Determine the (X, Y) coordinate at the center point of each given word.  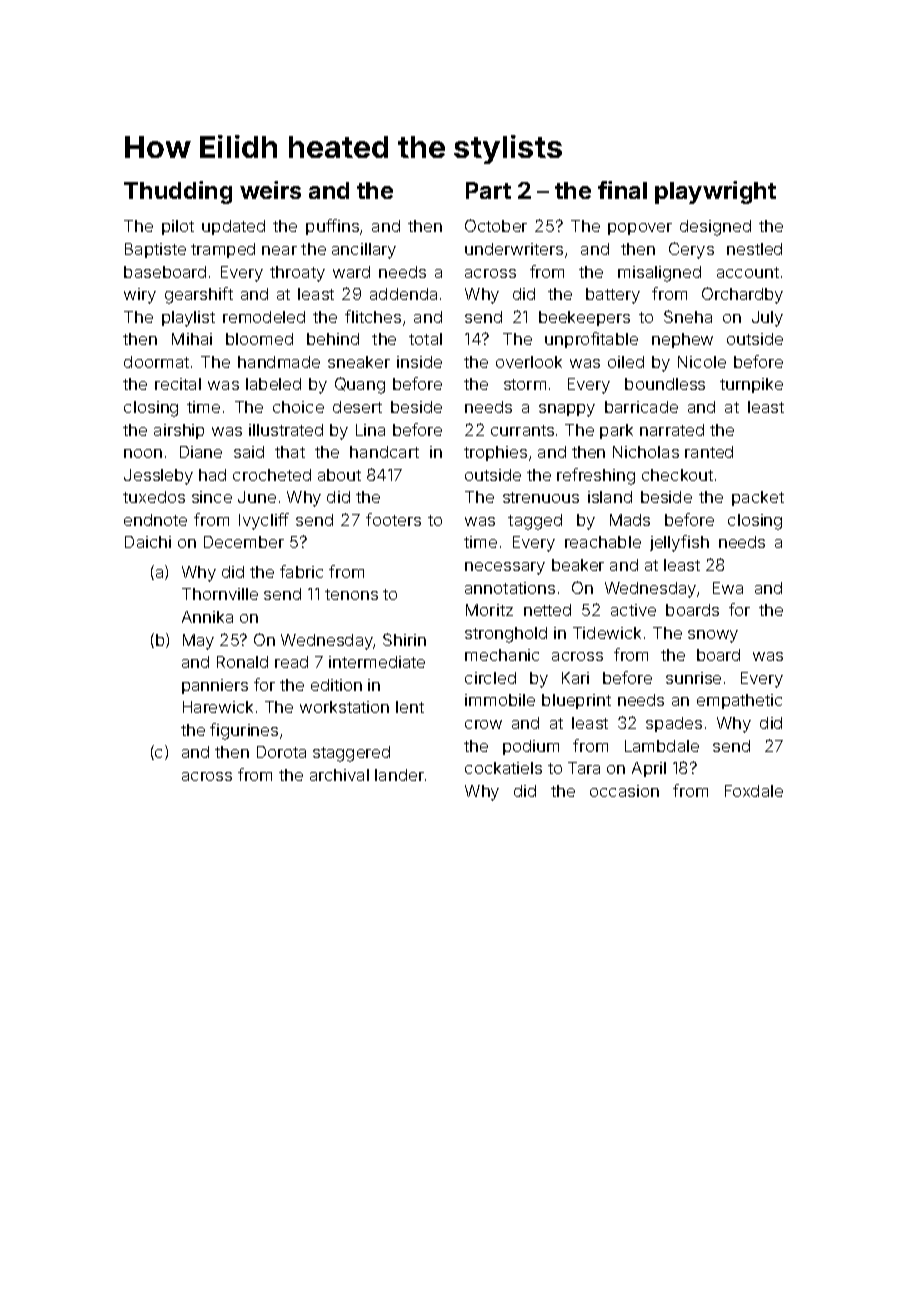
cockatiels (503, 768)
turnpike (751, 385)
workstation (344, 707)
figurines (244, 731)
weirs (270, 190)
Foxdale (754, 791)
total (425, 339)
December (244, 542)
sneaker (359, 362)
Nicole (702, 362)
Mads (630, 520)
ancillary (364, 251)
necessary (505, 568)
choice (298, 407)
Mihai (192, 339)
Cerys (691, 250)
